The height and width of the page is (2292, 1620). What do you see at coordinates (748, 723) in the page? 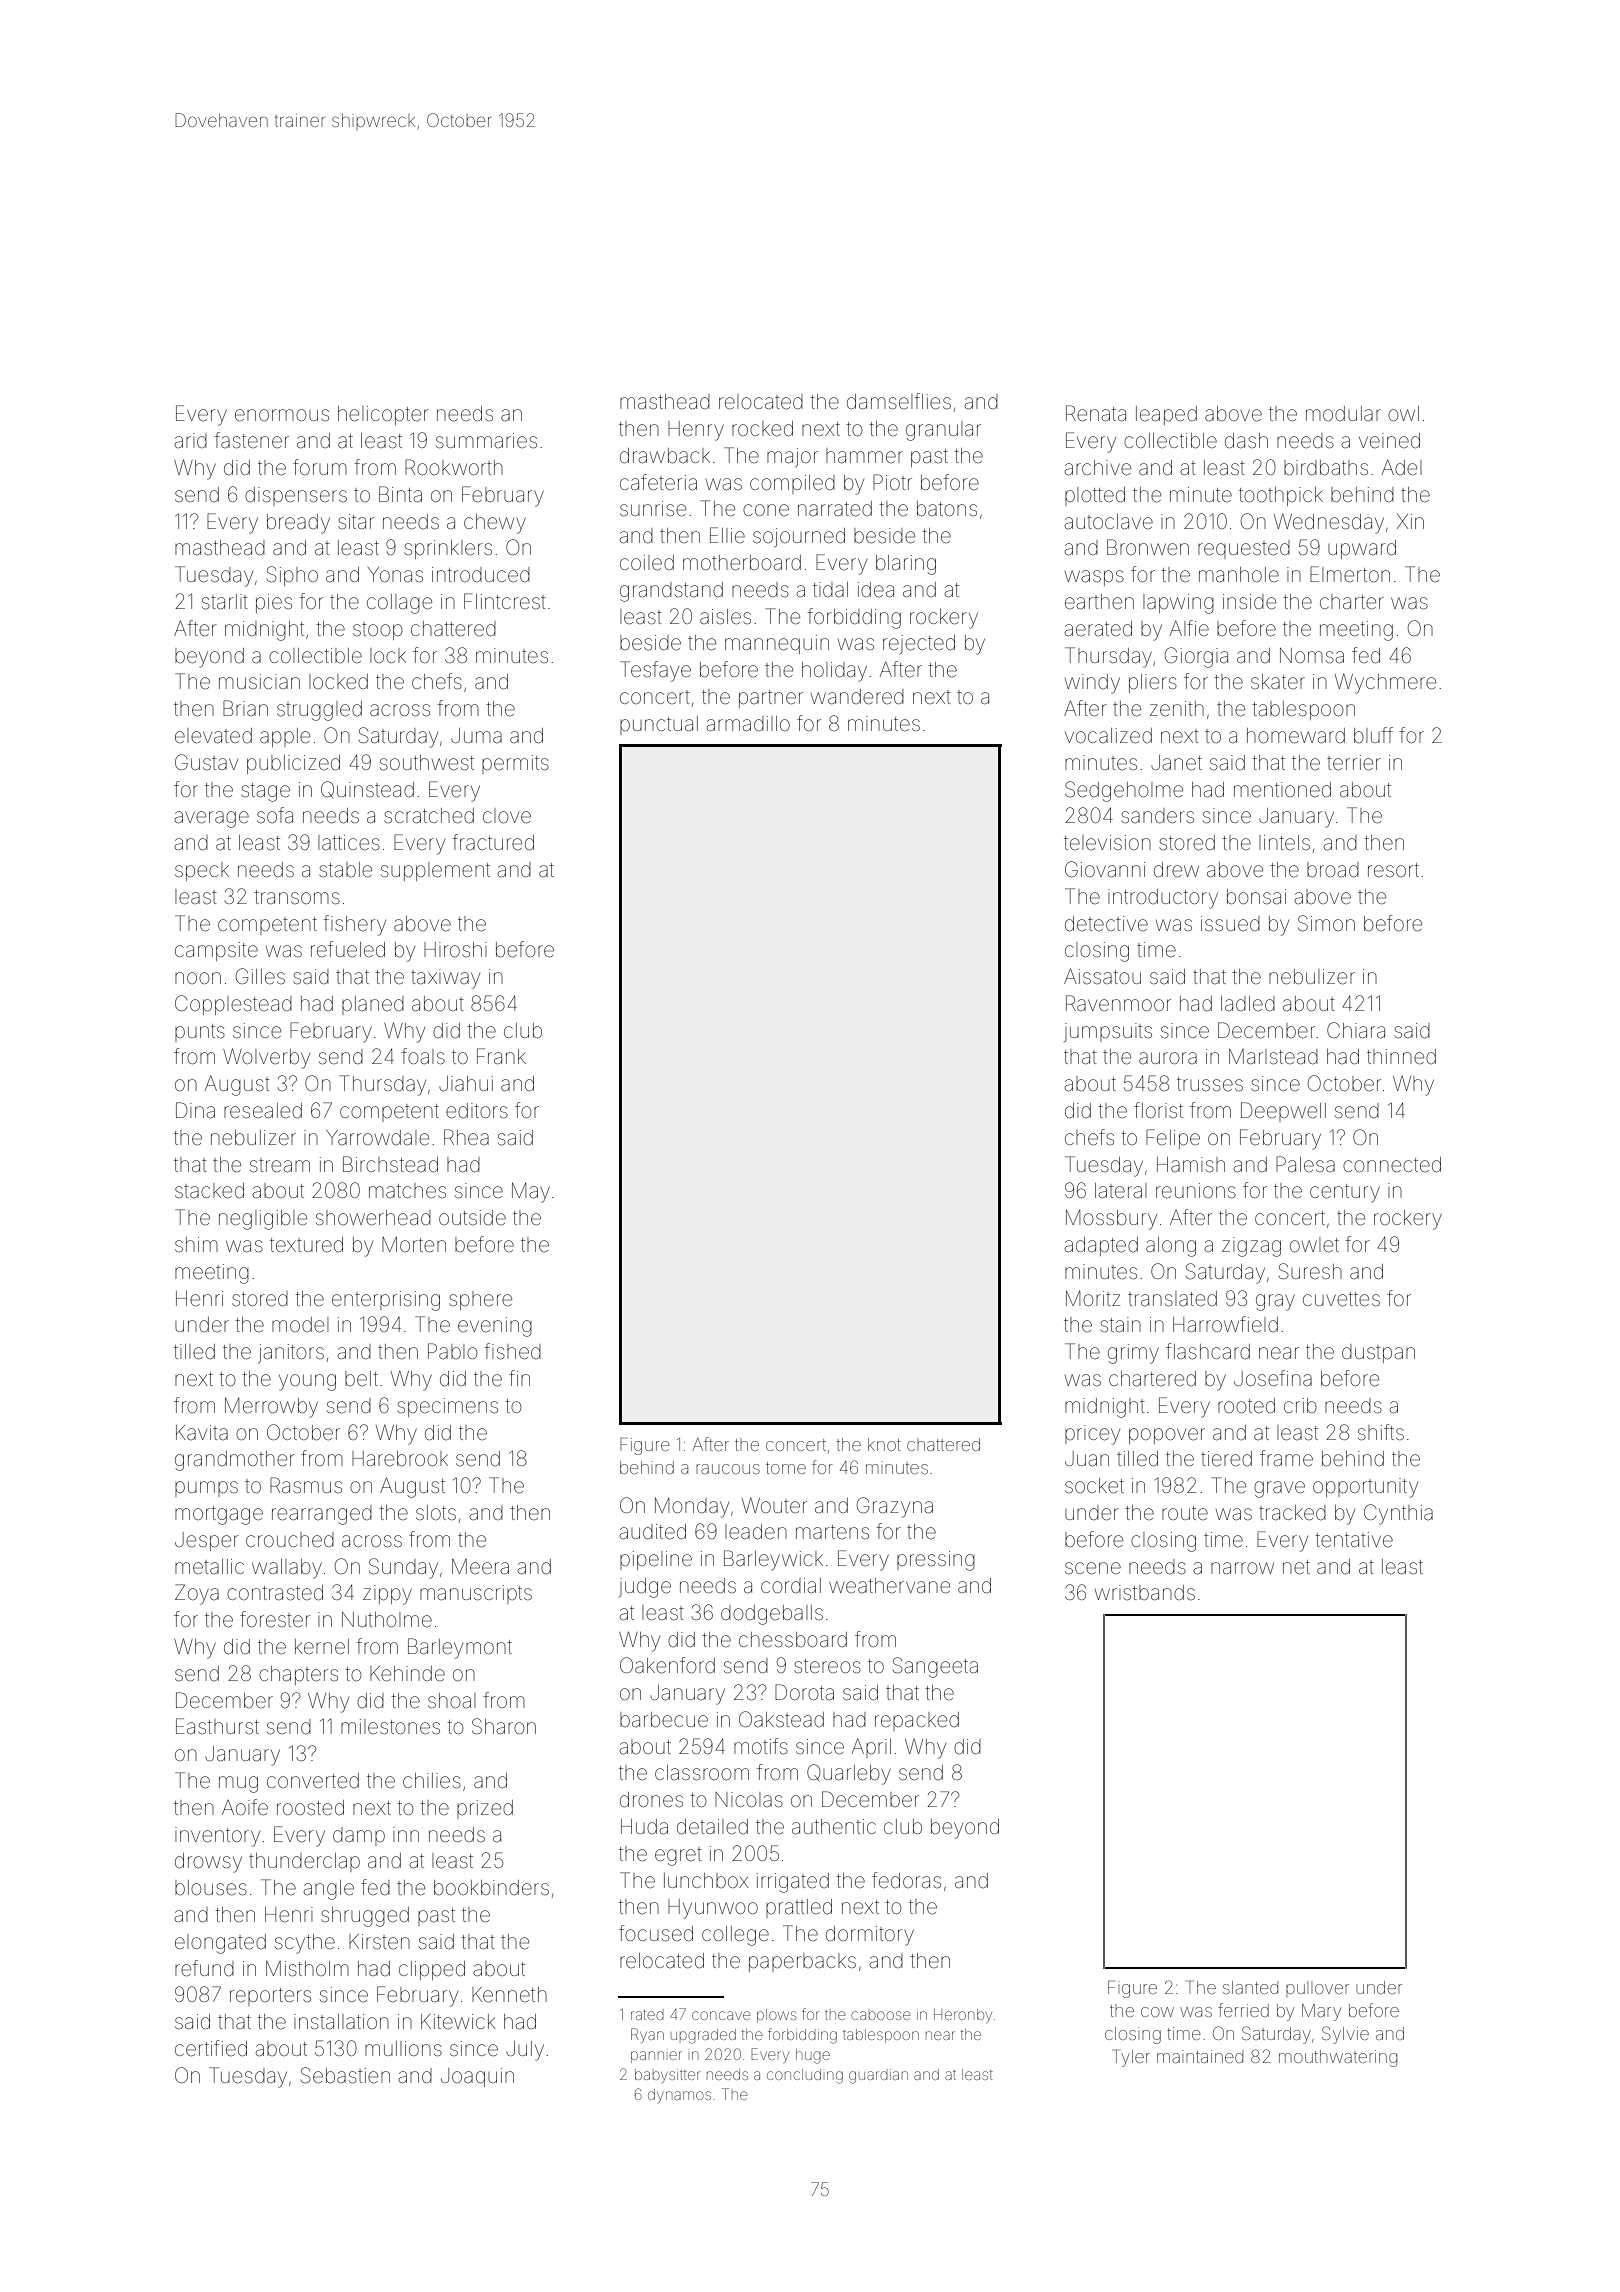
I see `armadillo` at bounding box center [748, 723].
